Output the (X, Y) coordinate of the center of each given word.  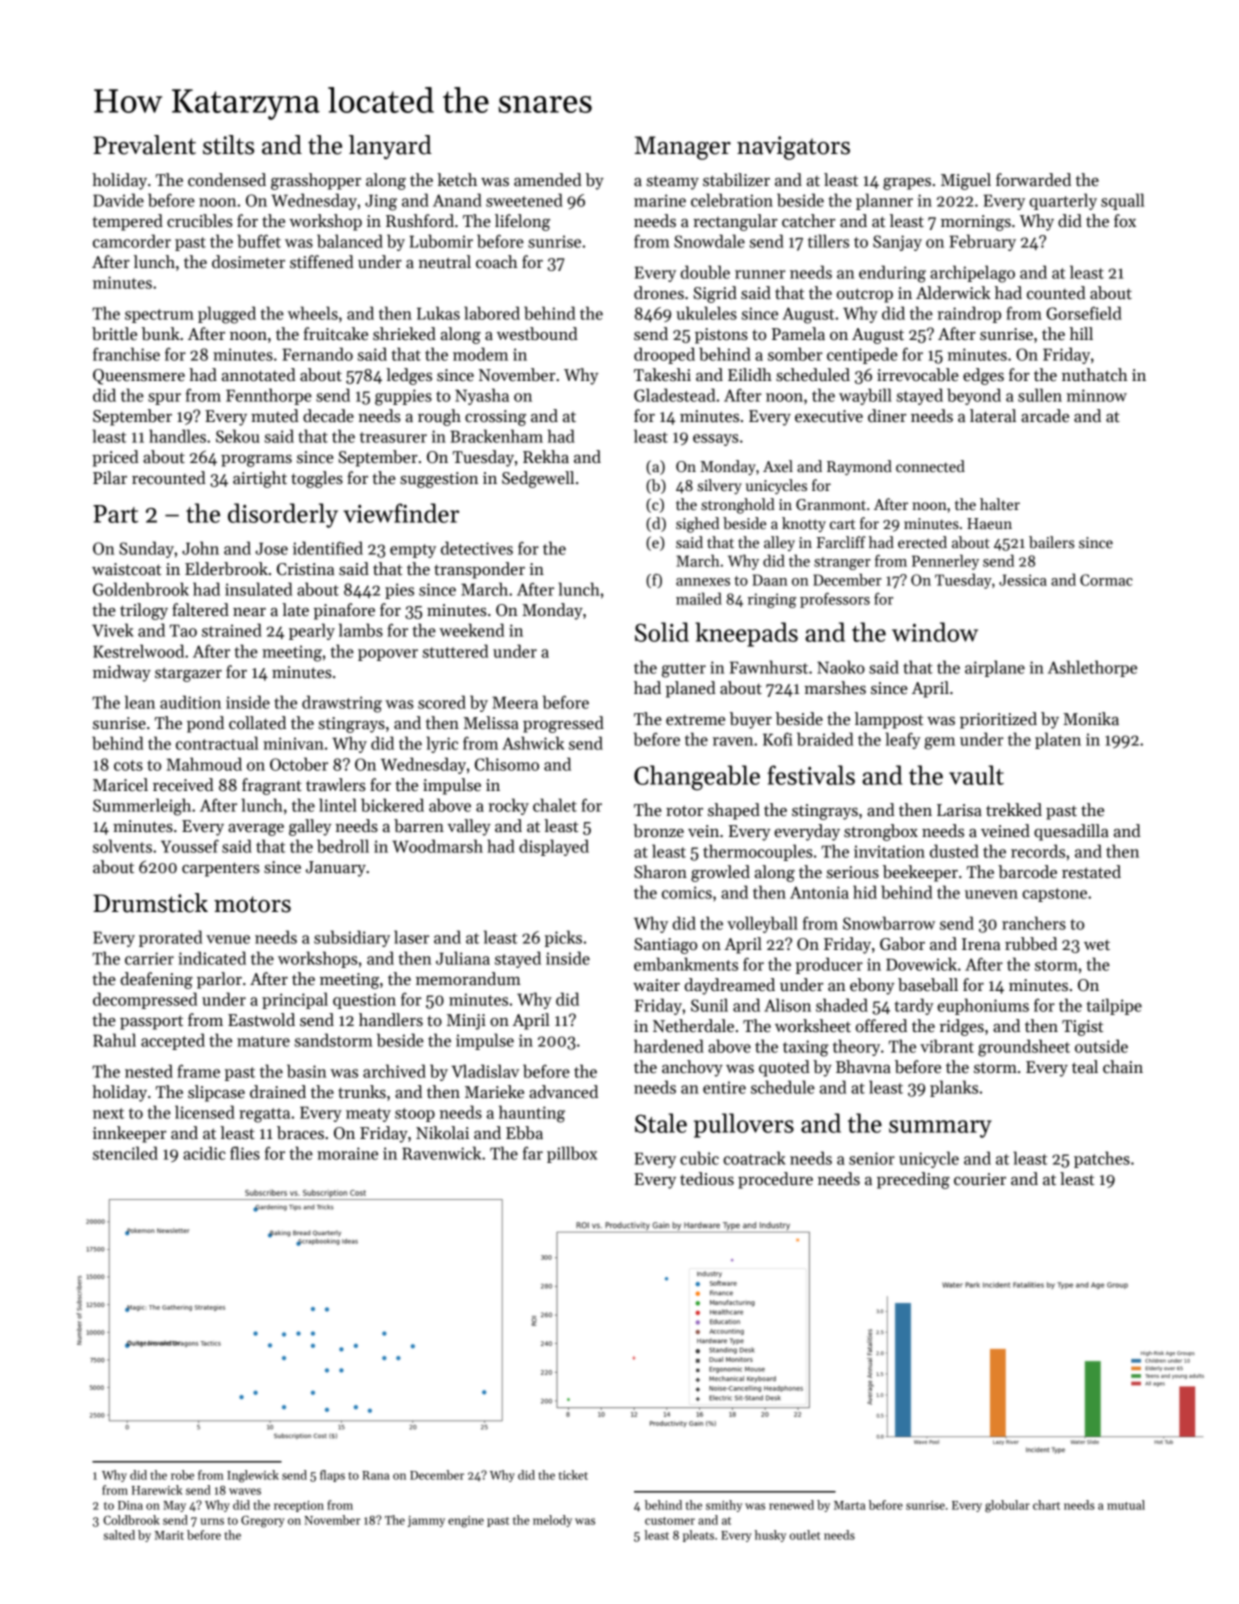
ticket (573, 1475)
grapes (907, 184)
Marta (850, 1505)
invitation (889, 851)
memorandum (468, 979)
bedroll (343, 846)
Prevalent (144, 145)
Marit (169, 1535)
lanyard (390, 147)
